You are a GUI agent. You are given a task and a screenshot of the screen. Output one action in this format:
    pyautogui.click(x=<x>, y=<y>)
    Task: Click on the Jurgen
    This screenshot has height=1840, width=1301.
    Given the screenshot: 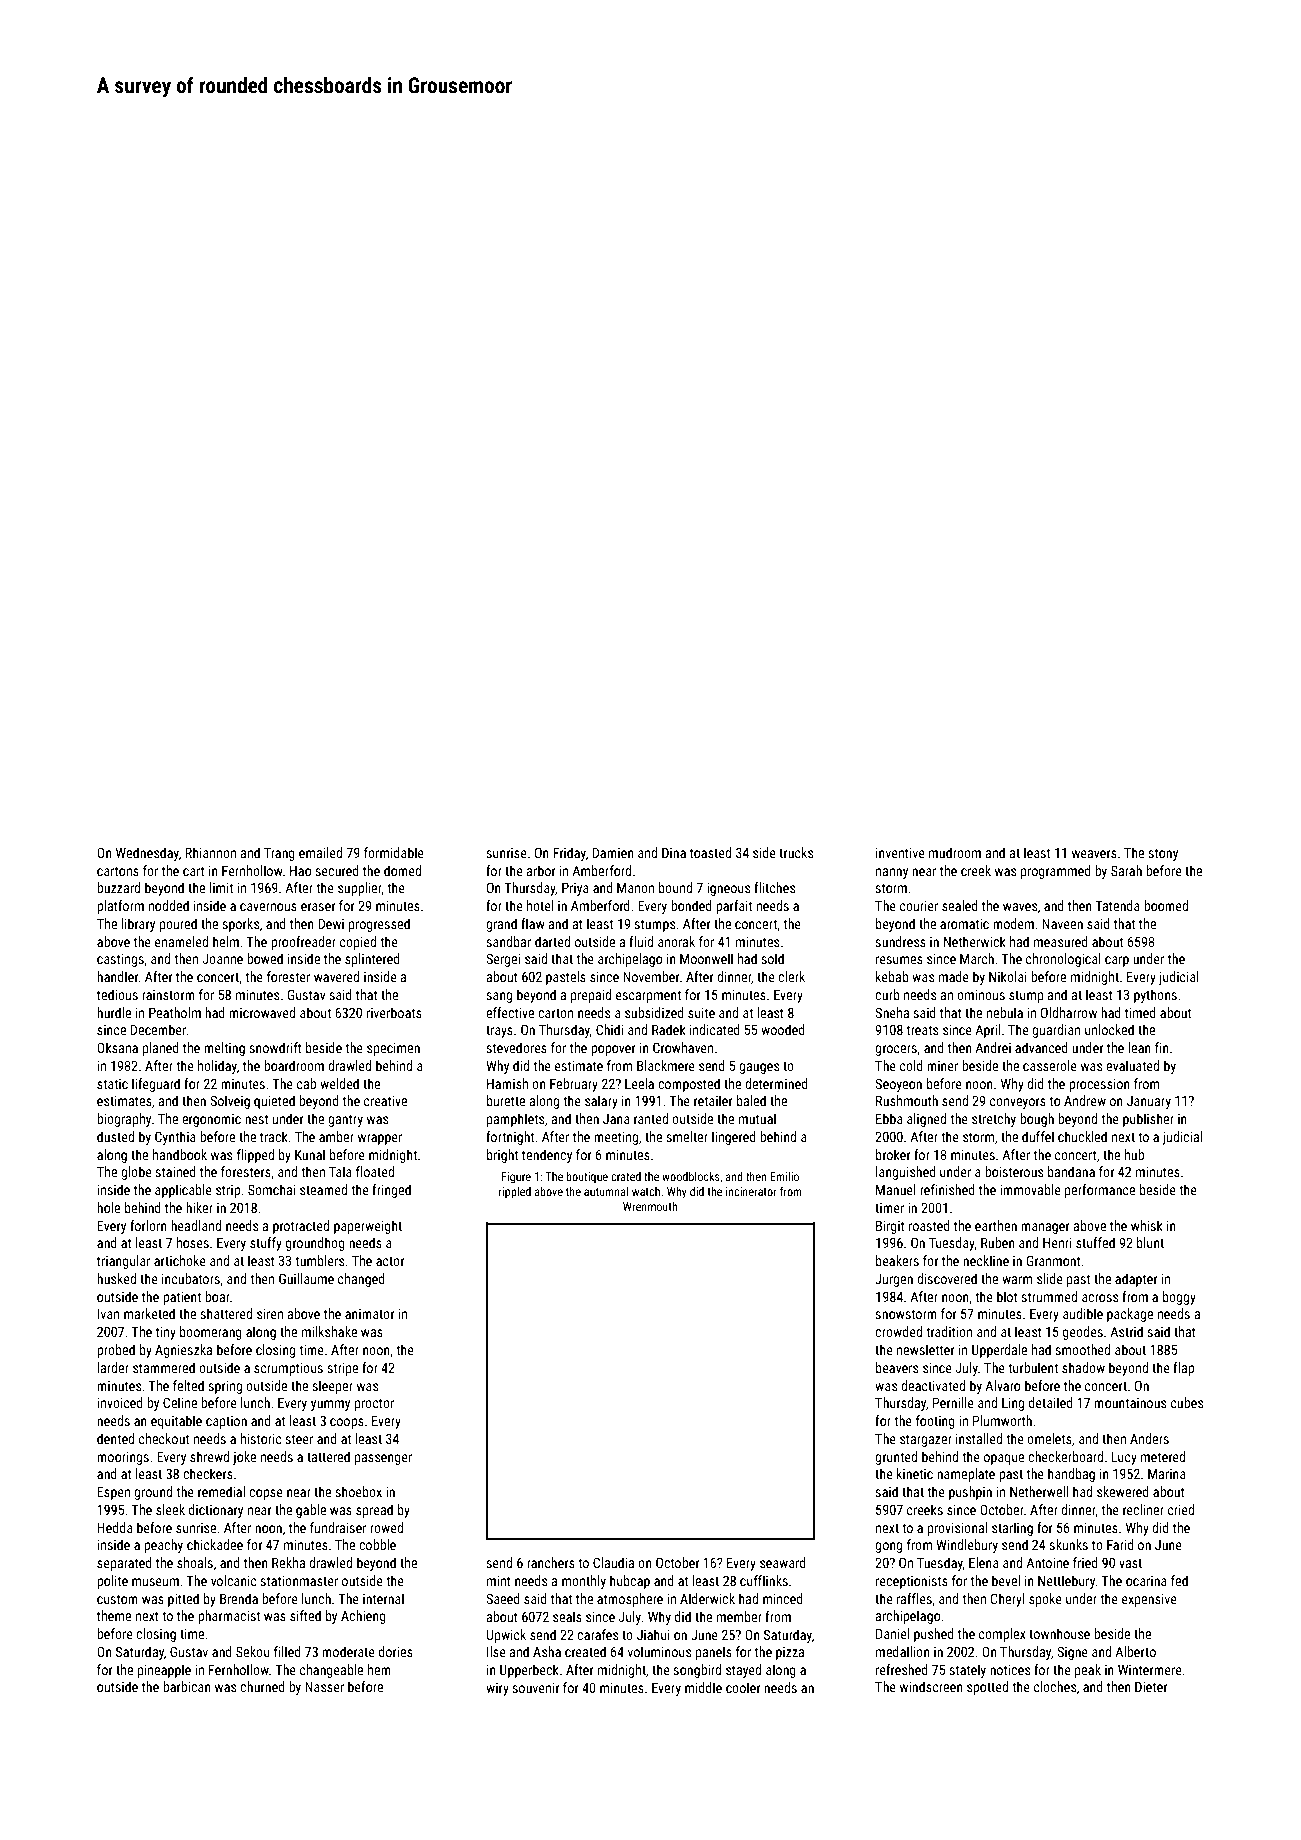 What is the action you would take?
    pyautogui.click(x=894, y=1280)
